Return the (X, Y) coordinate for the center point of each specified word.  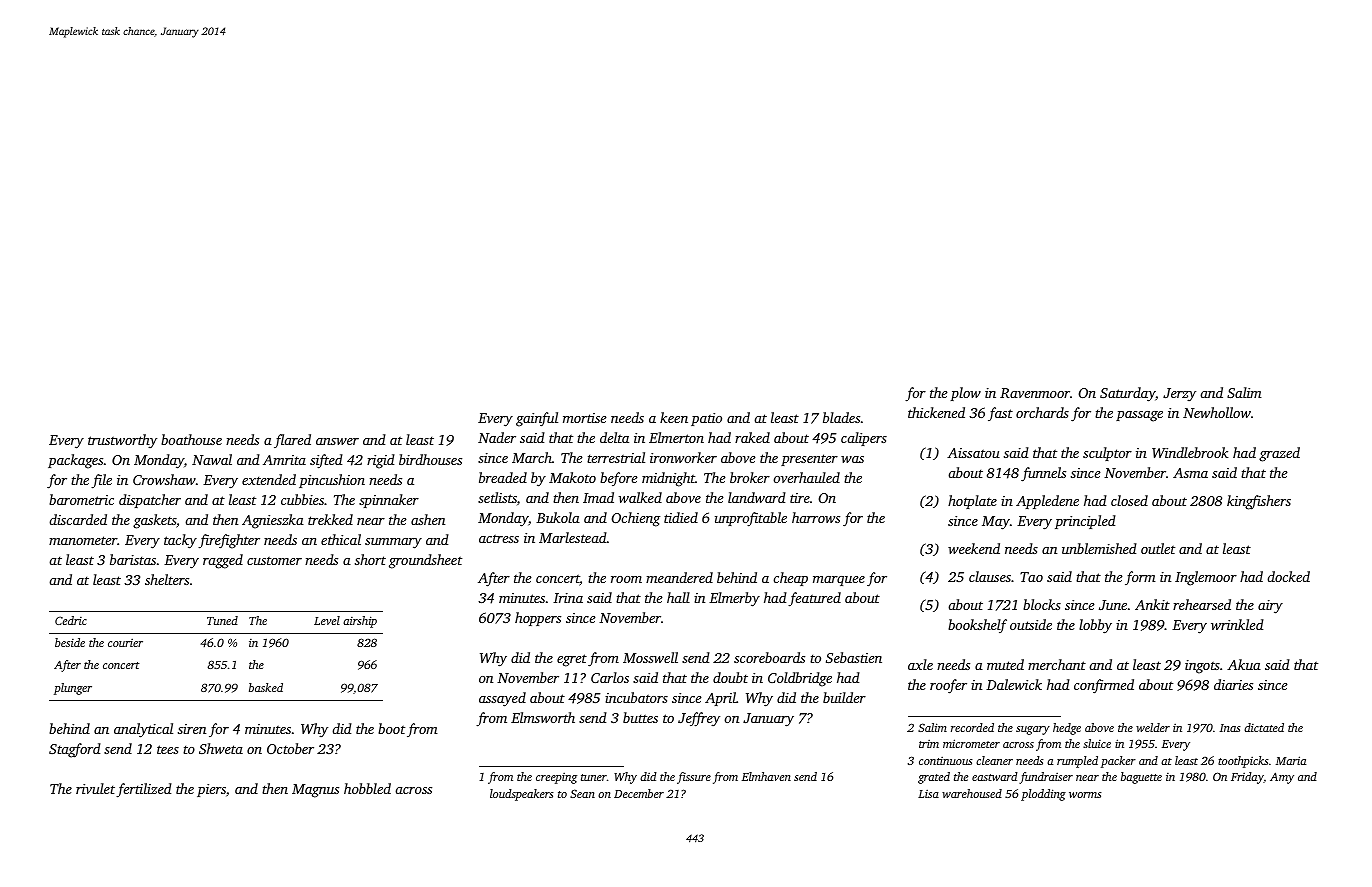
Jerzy (1179, 394)
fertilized (144, 790)
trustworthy (122, 441)
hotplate (972, 502)
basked (266, 687)
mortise (585, 418)
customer (274, 560)
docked (1288, 576)
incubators (636, 697)
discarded (78, 519)
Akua (1244, 664)
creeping (556, 778)
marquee (839, 581)
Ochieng (635, 519)
